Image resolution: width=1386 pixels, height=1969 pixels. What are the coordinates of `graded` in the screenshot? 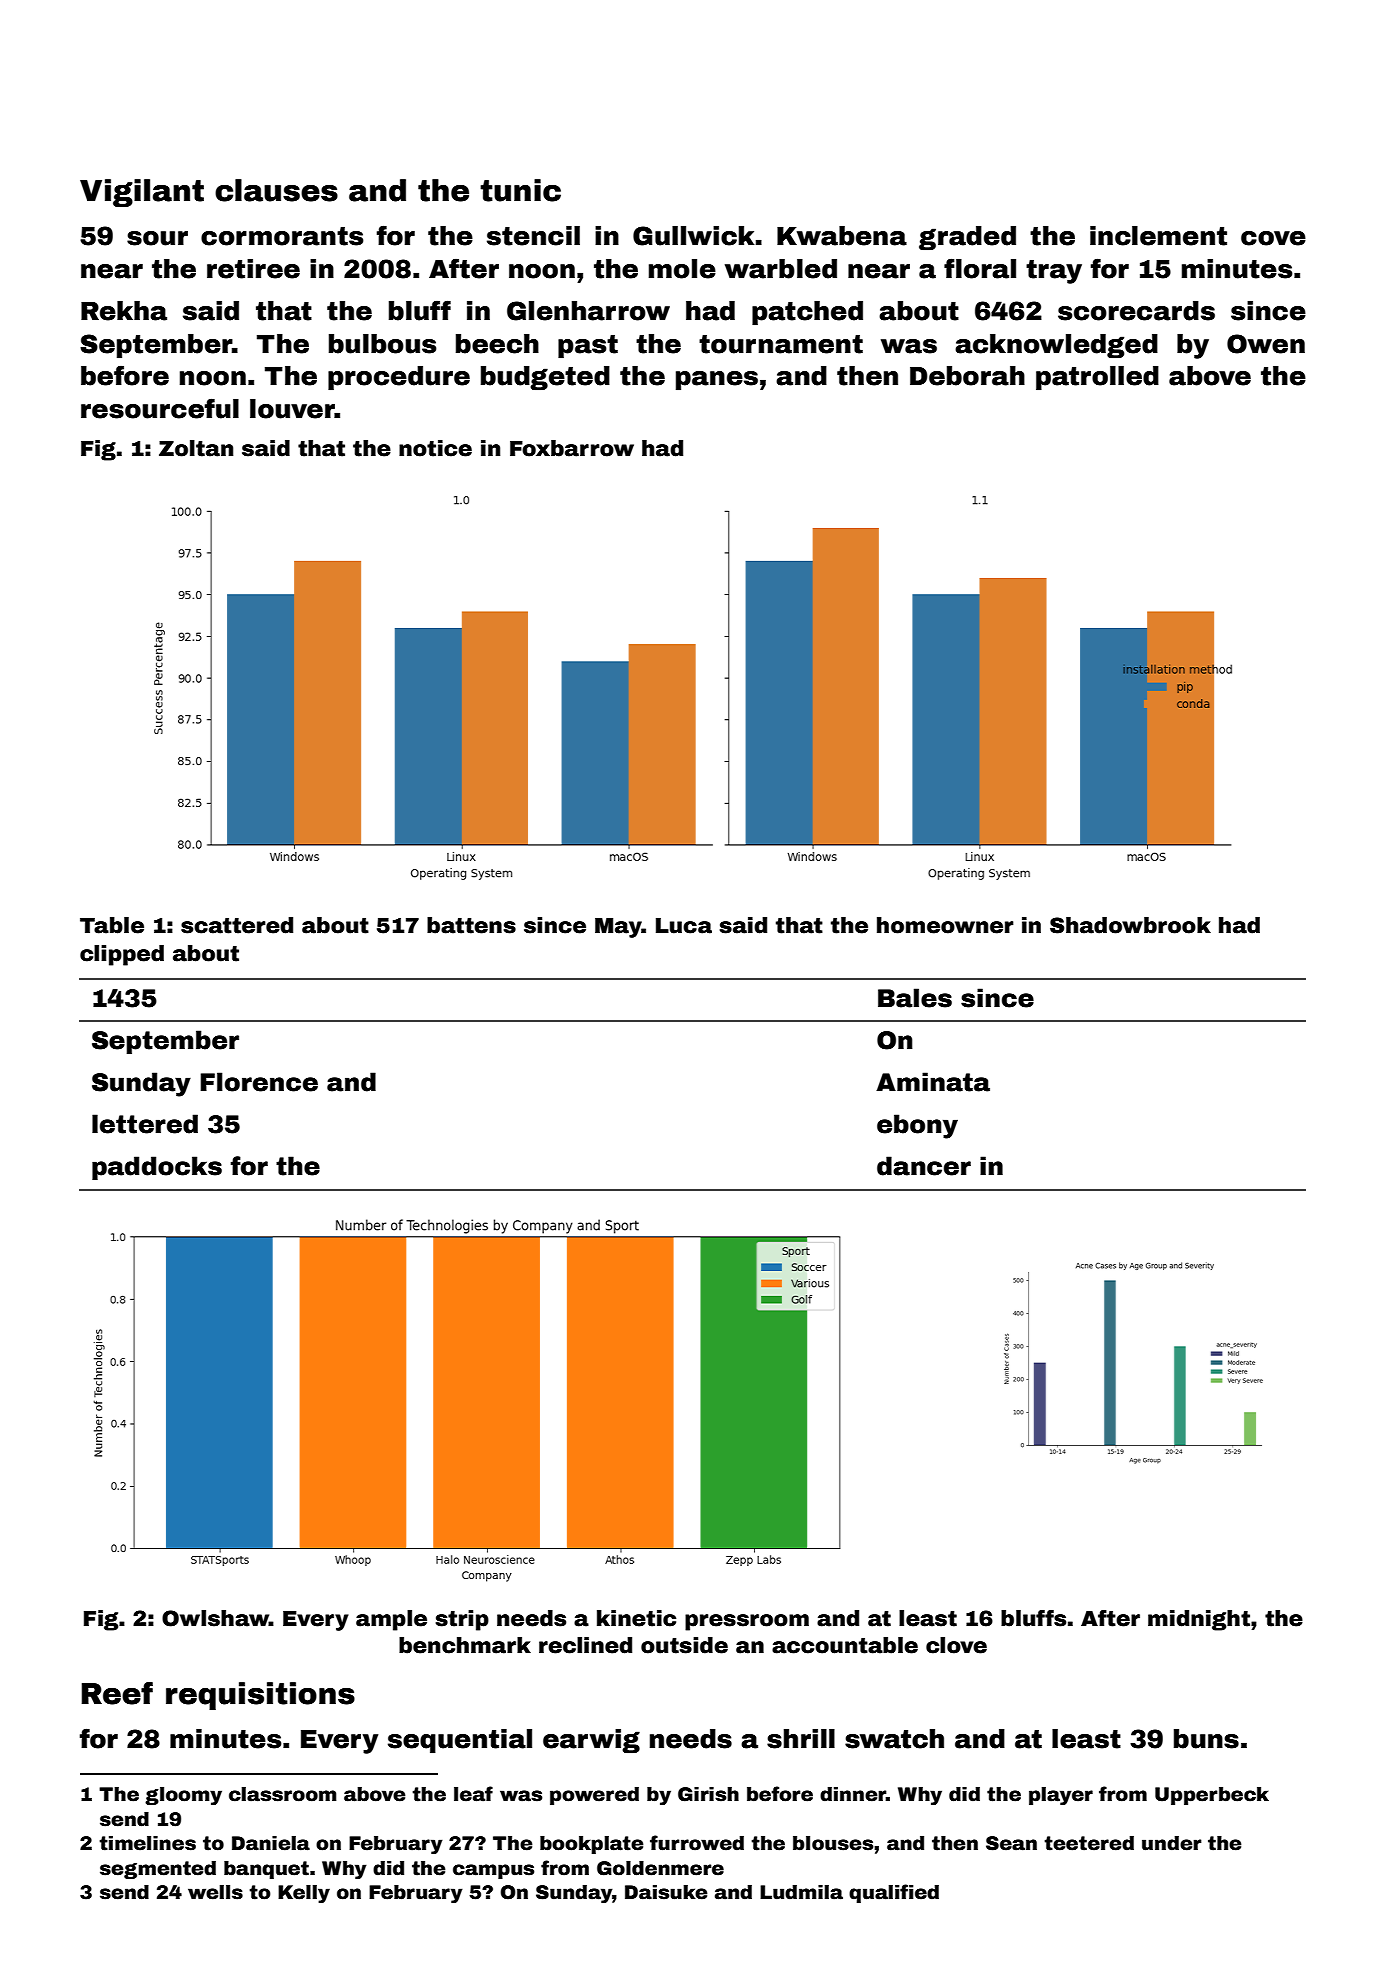 It's located at (967, 238).
